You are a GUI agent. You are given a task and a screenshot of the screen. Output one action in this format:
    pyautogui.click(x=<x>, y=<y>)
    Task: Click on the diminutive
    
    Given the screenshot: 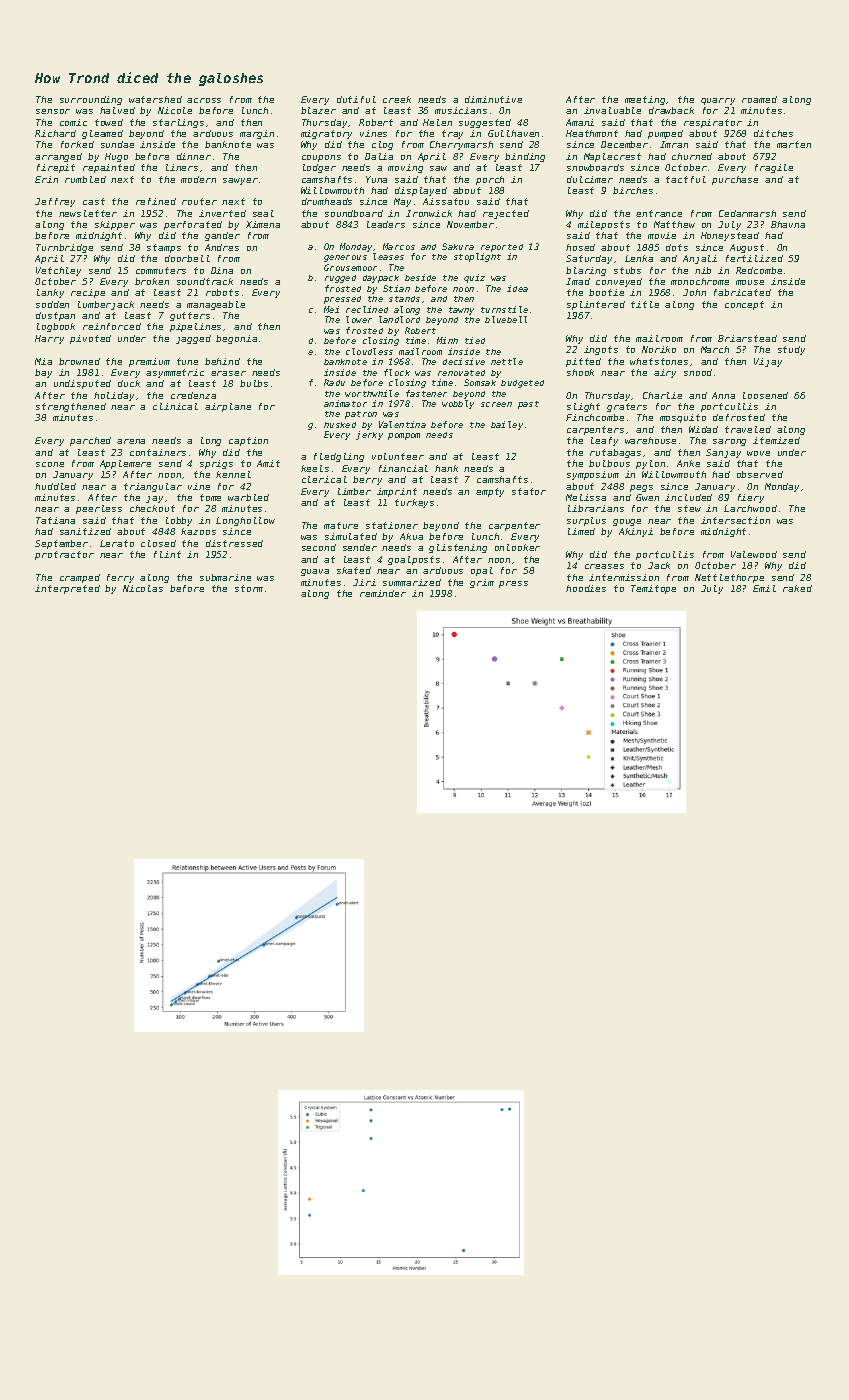 What is the action you would take?
    pyautogui.click(x=493, y=99)
